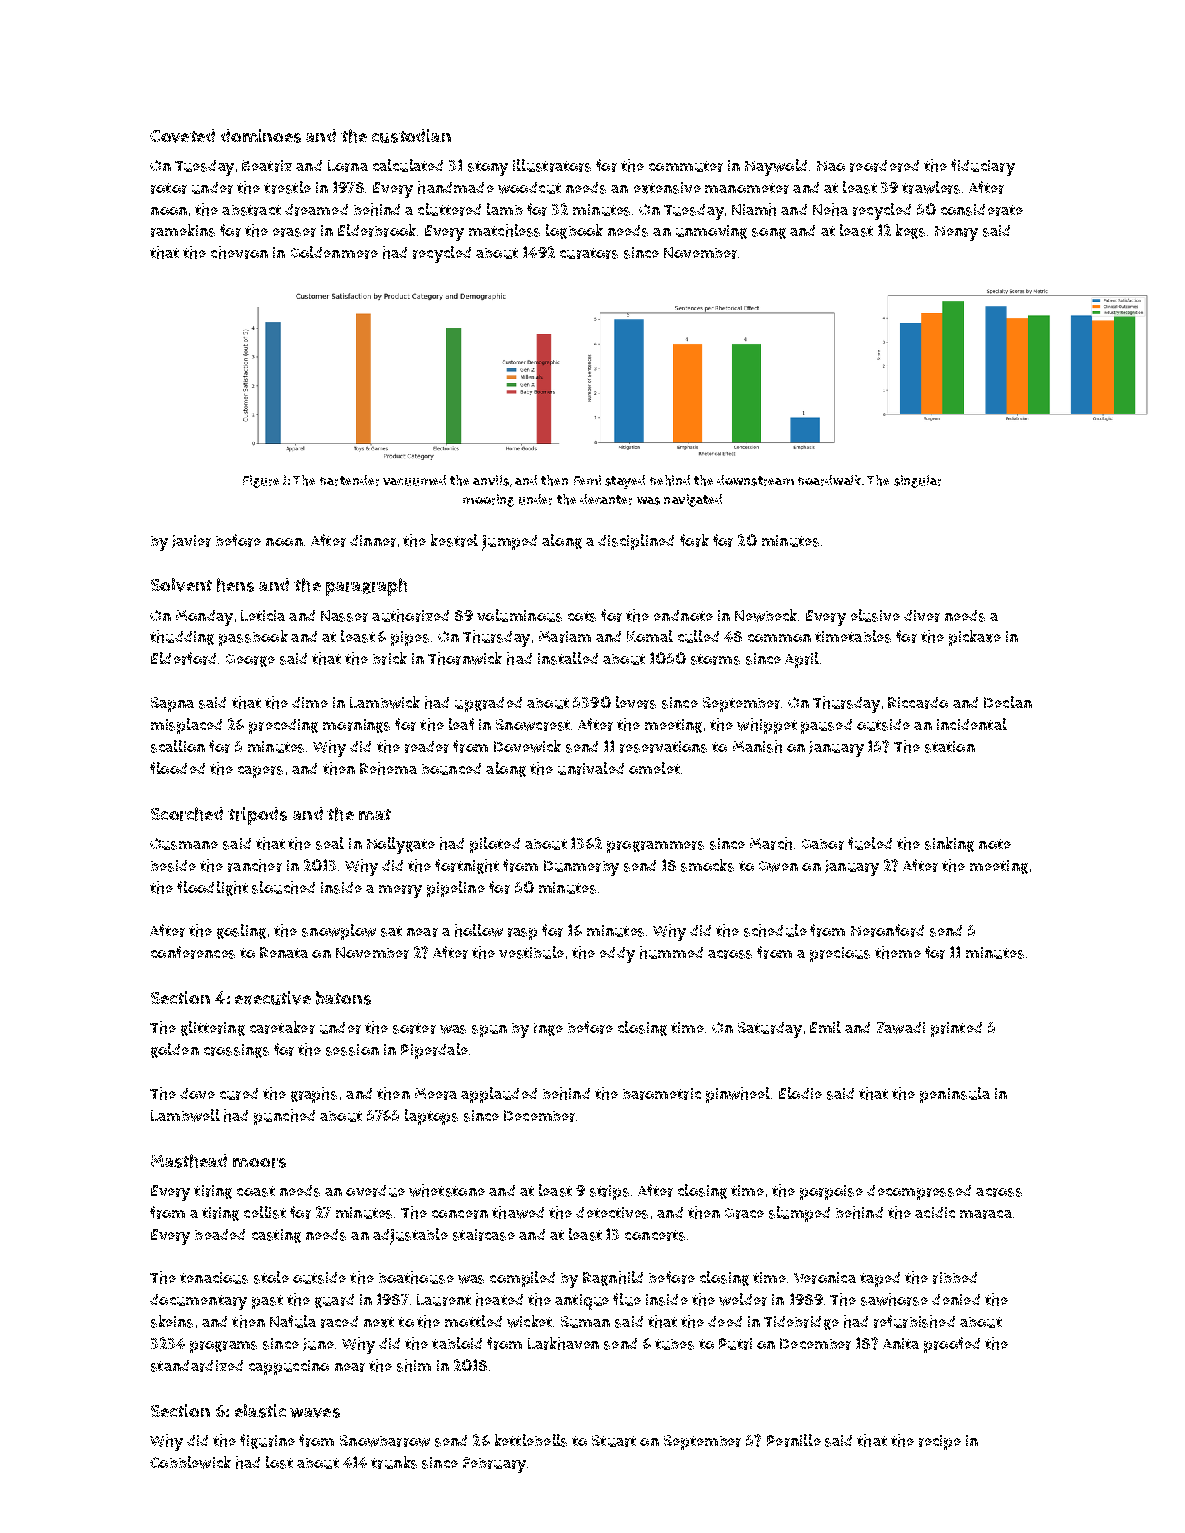  What do you see at coordinates (870, 843) in the page?
I see `fueled` at bounding box center [870, 843].
